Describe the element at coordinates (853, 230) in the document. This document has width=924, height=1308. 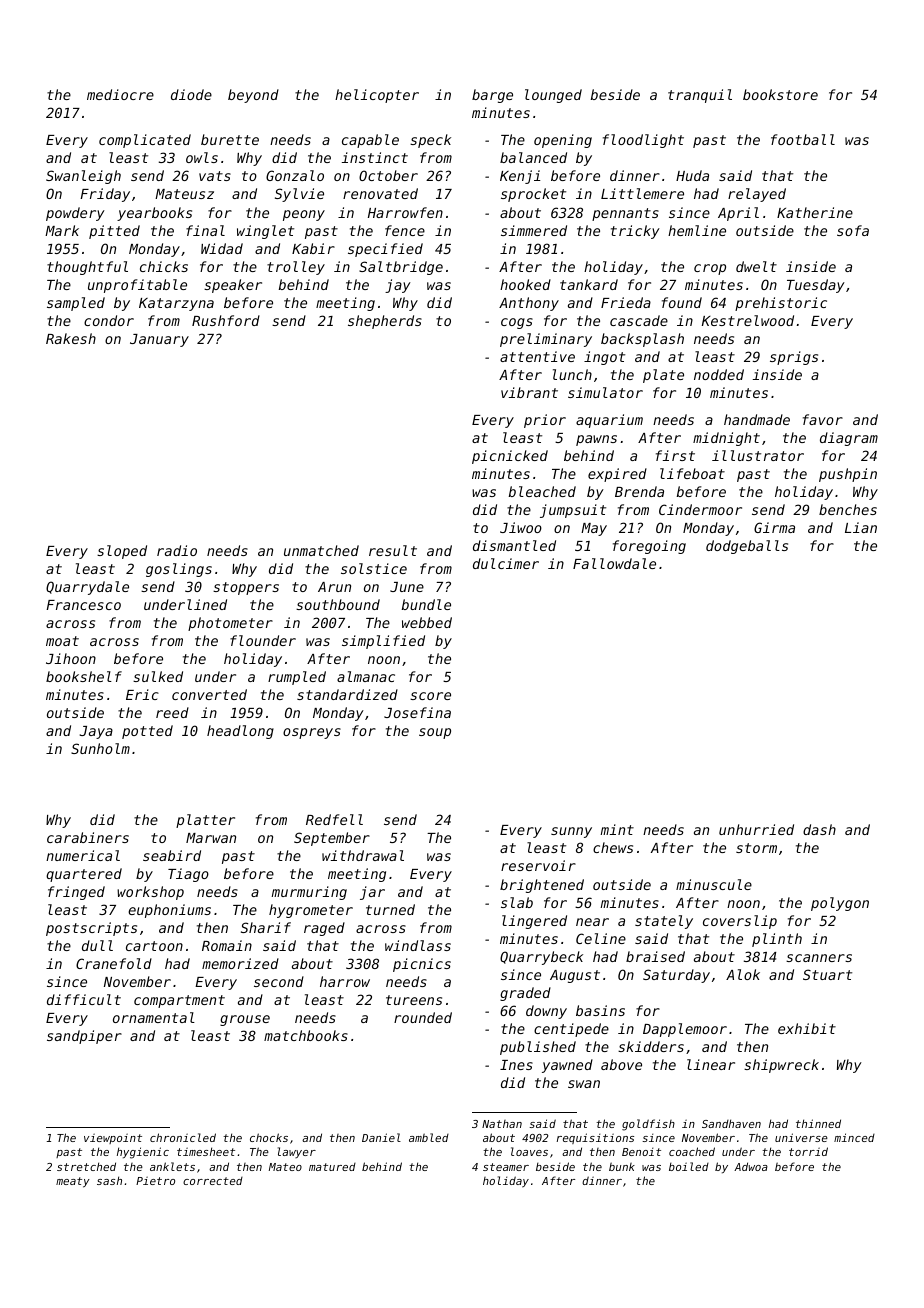
I see `sofa` at that location.
